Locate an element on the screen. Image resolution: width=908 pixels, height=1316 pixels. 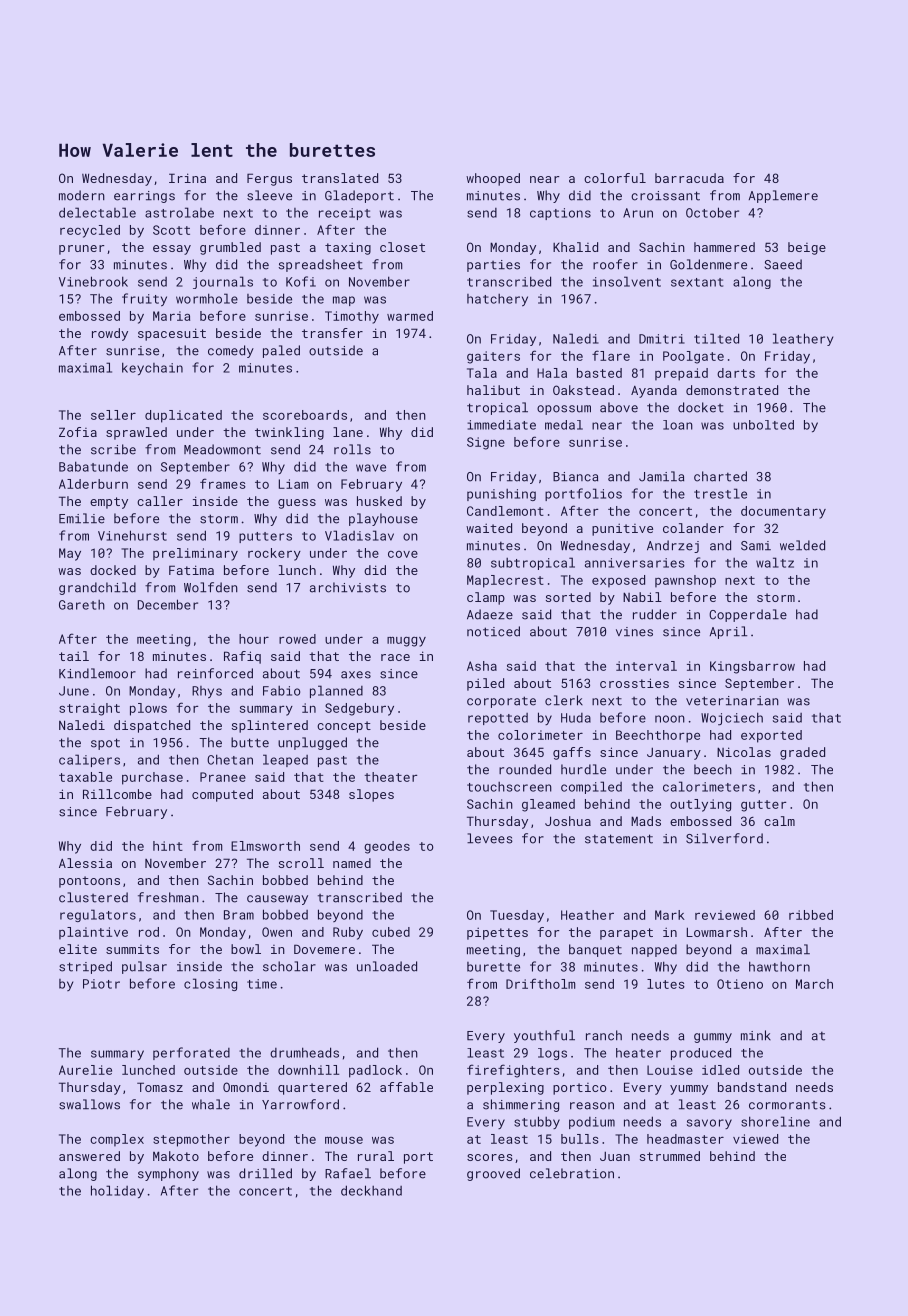
swallows is located at coordinates (89, 1104).
